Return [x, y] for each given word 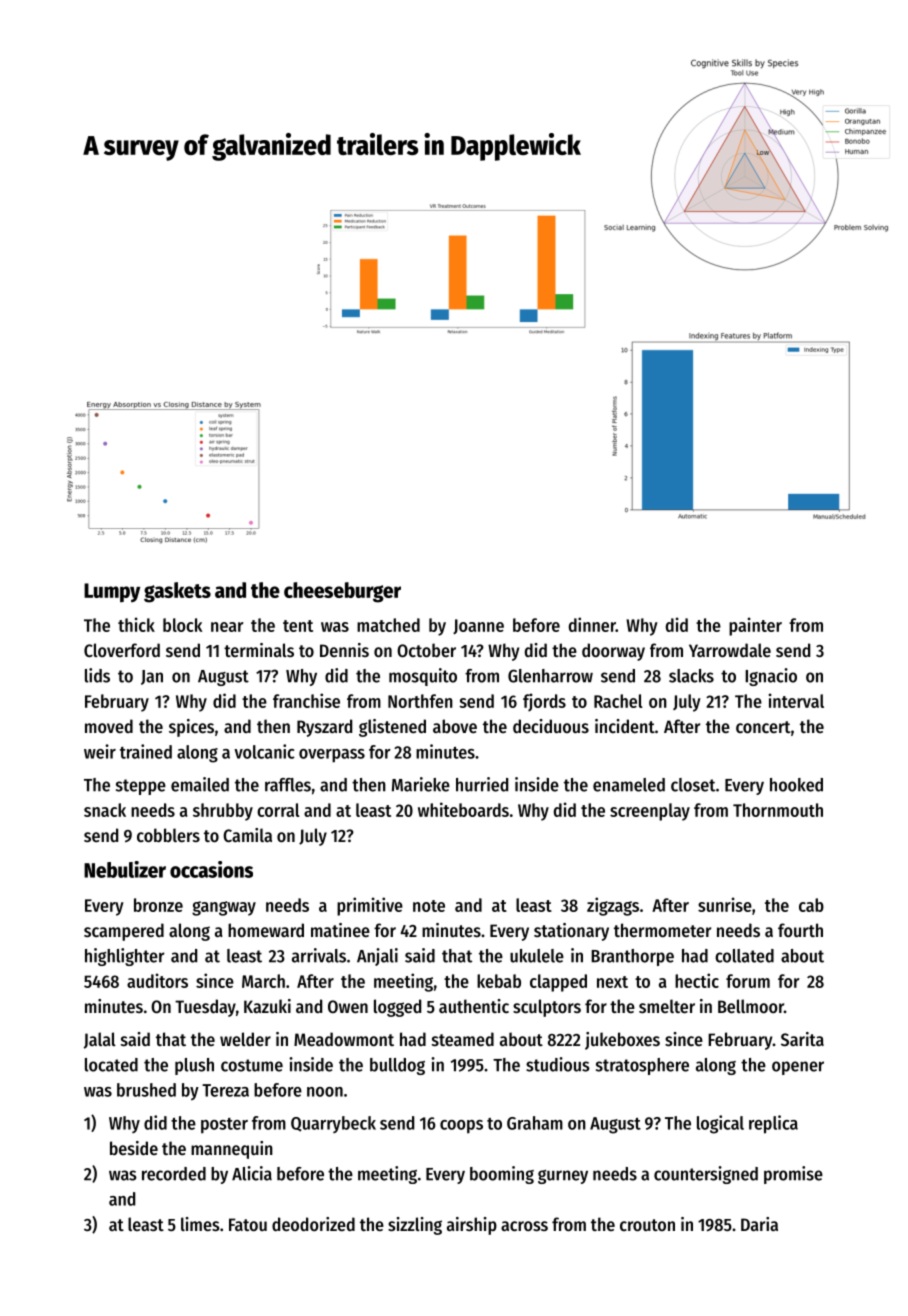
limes [200, 1224]
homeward [266, 930]
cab [811, 905]
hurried [482, 784]
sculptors [547, 1008]
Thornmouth [778, 810]
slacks [691, 676]
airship [472, 1226]
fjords [544, 702]
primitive [370, 906]
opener [798, 1068]
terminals [259, 650]
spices [191, 728]
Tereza [225, 1090]
